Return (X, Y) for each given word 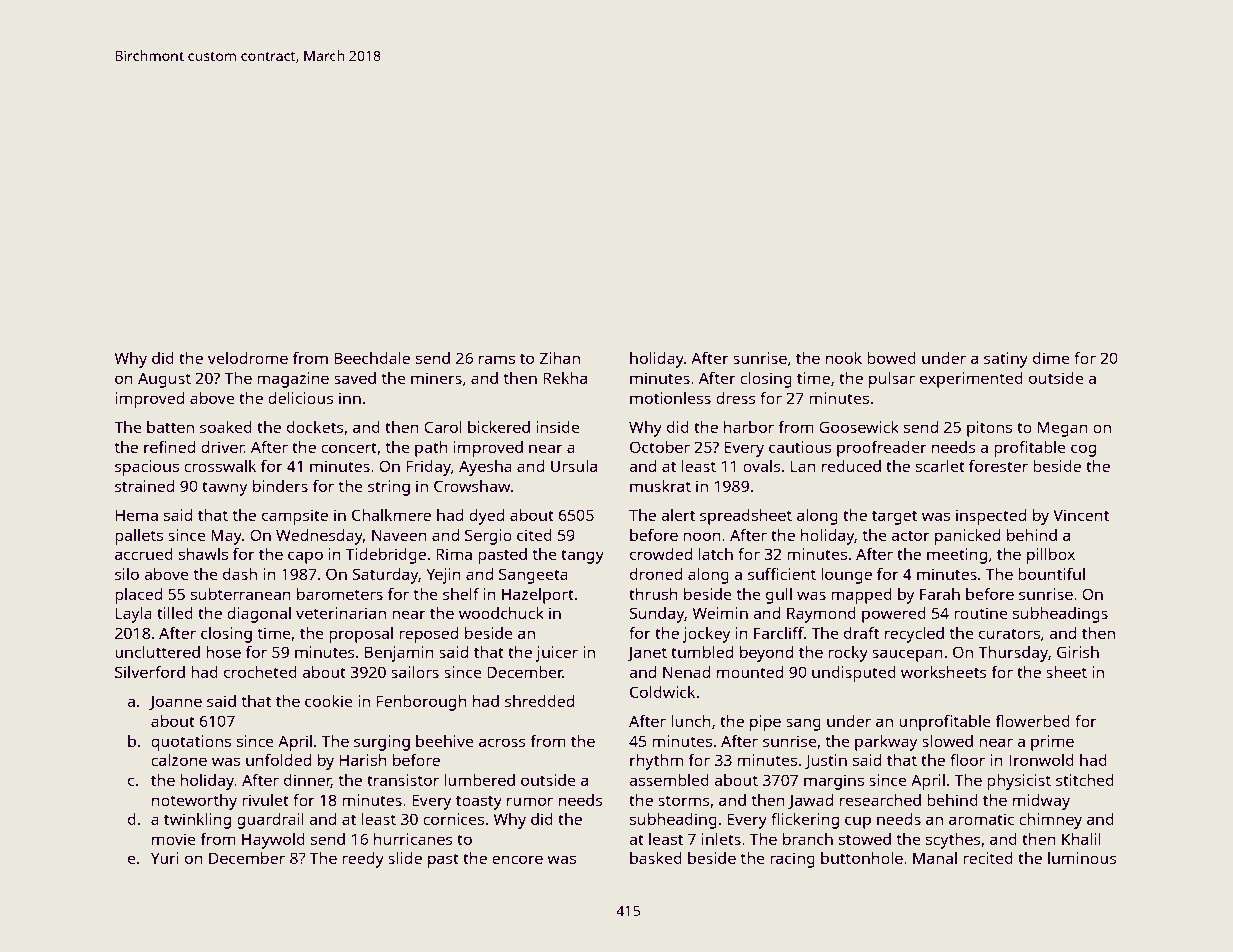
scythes (953, 841)
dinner (307, 781)
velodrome (248, 358)
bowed (891, 358)
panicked (967, 537)
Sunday (657, 615)
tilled (175, 613)
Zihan (560, 358)
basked (656, 858)
